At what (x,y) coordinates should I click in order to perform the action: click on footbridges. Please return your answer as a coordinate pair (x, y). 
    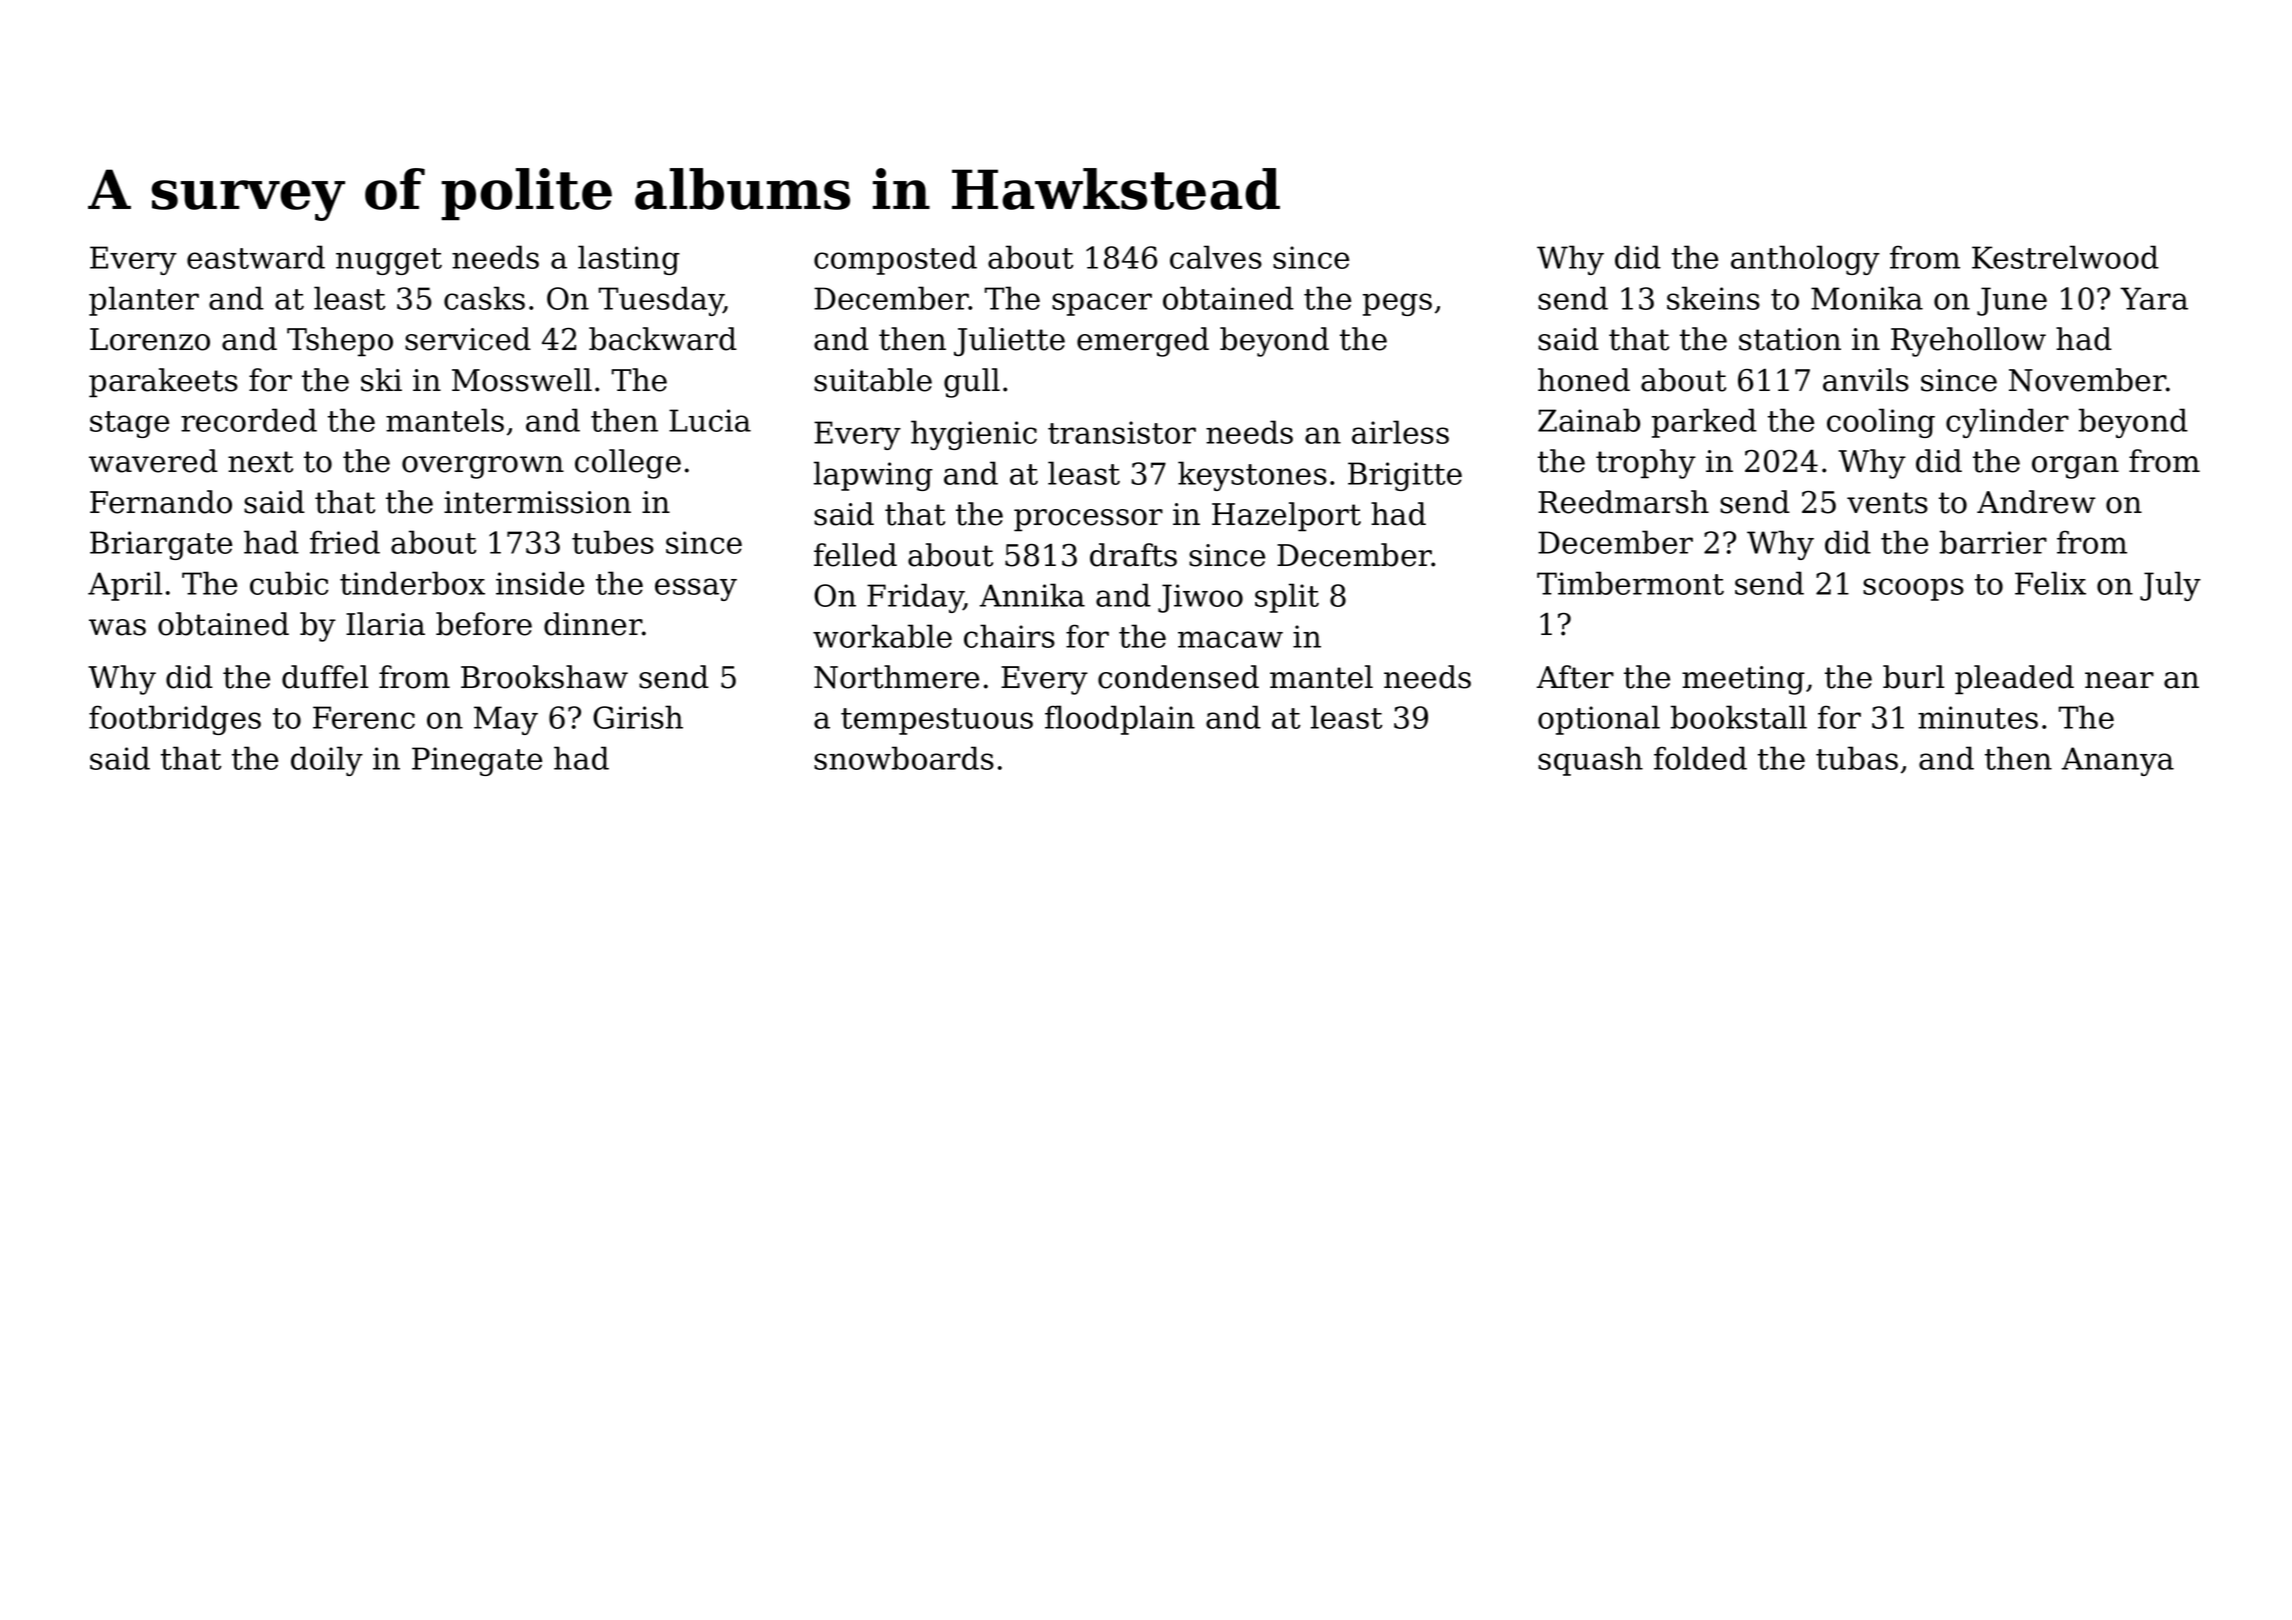
    Looking at the image, I should click on (175, 720).
